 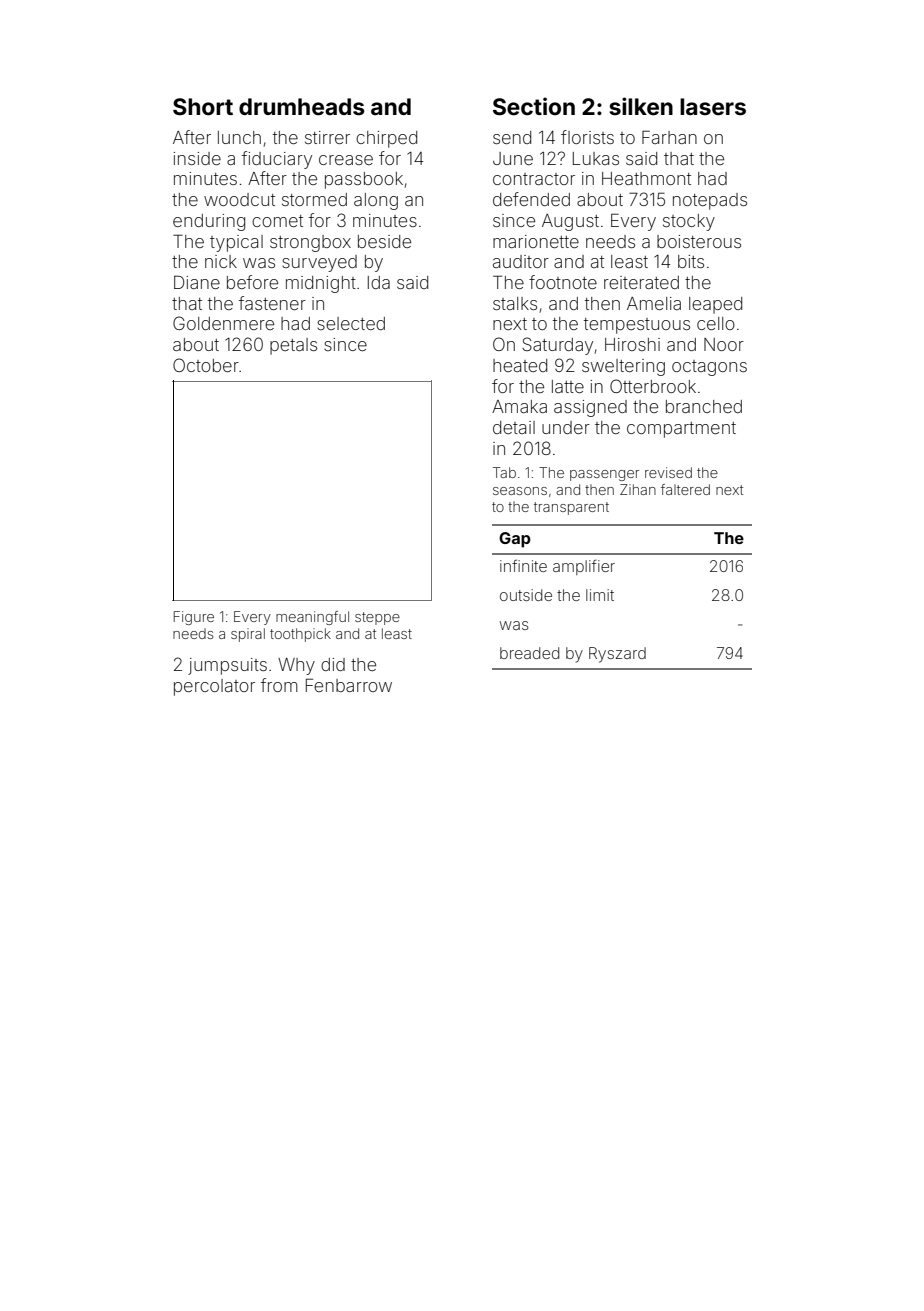 What do you see at coordinates (206, 365) in the page?
I see `October` at bounding box center [206, 365].
